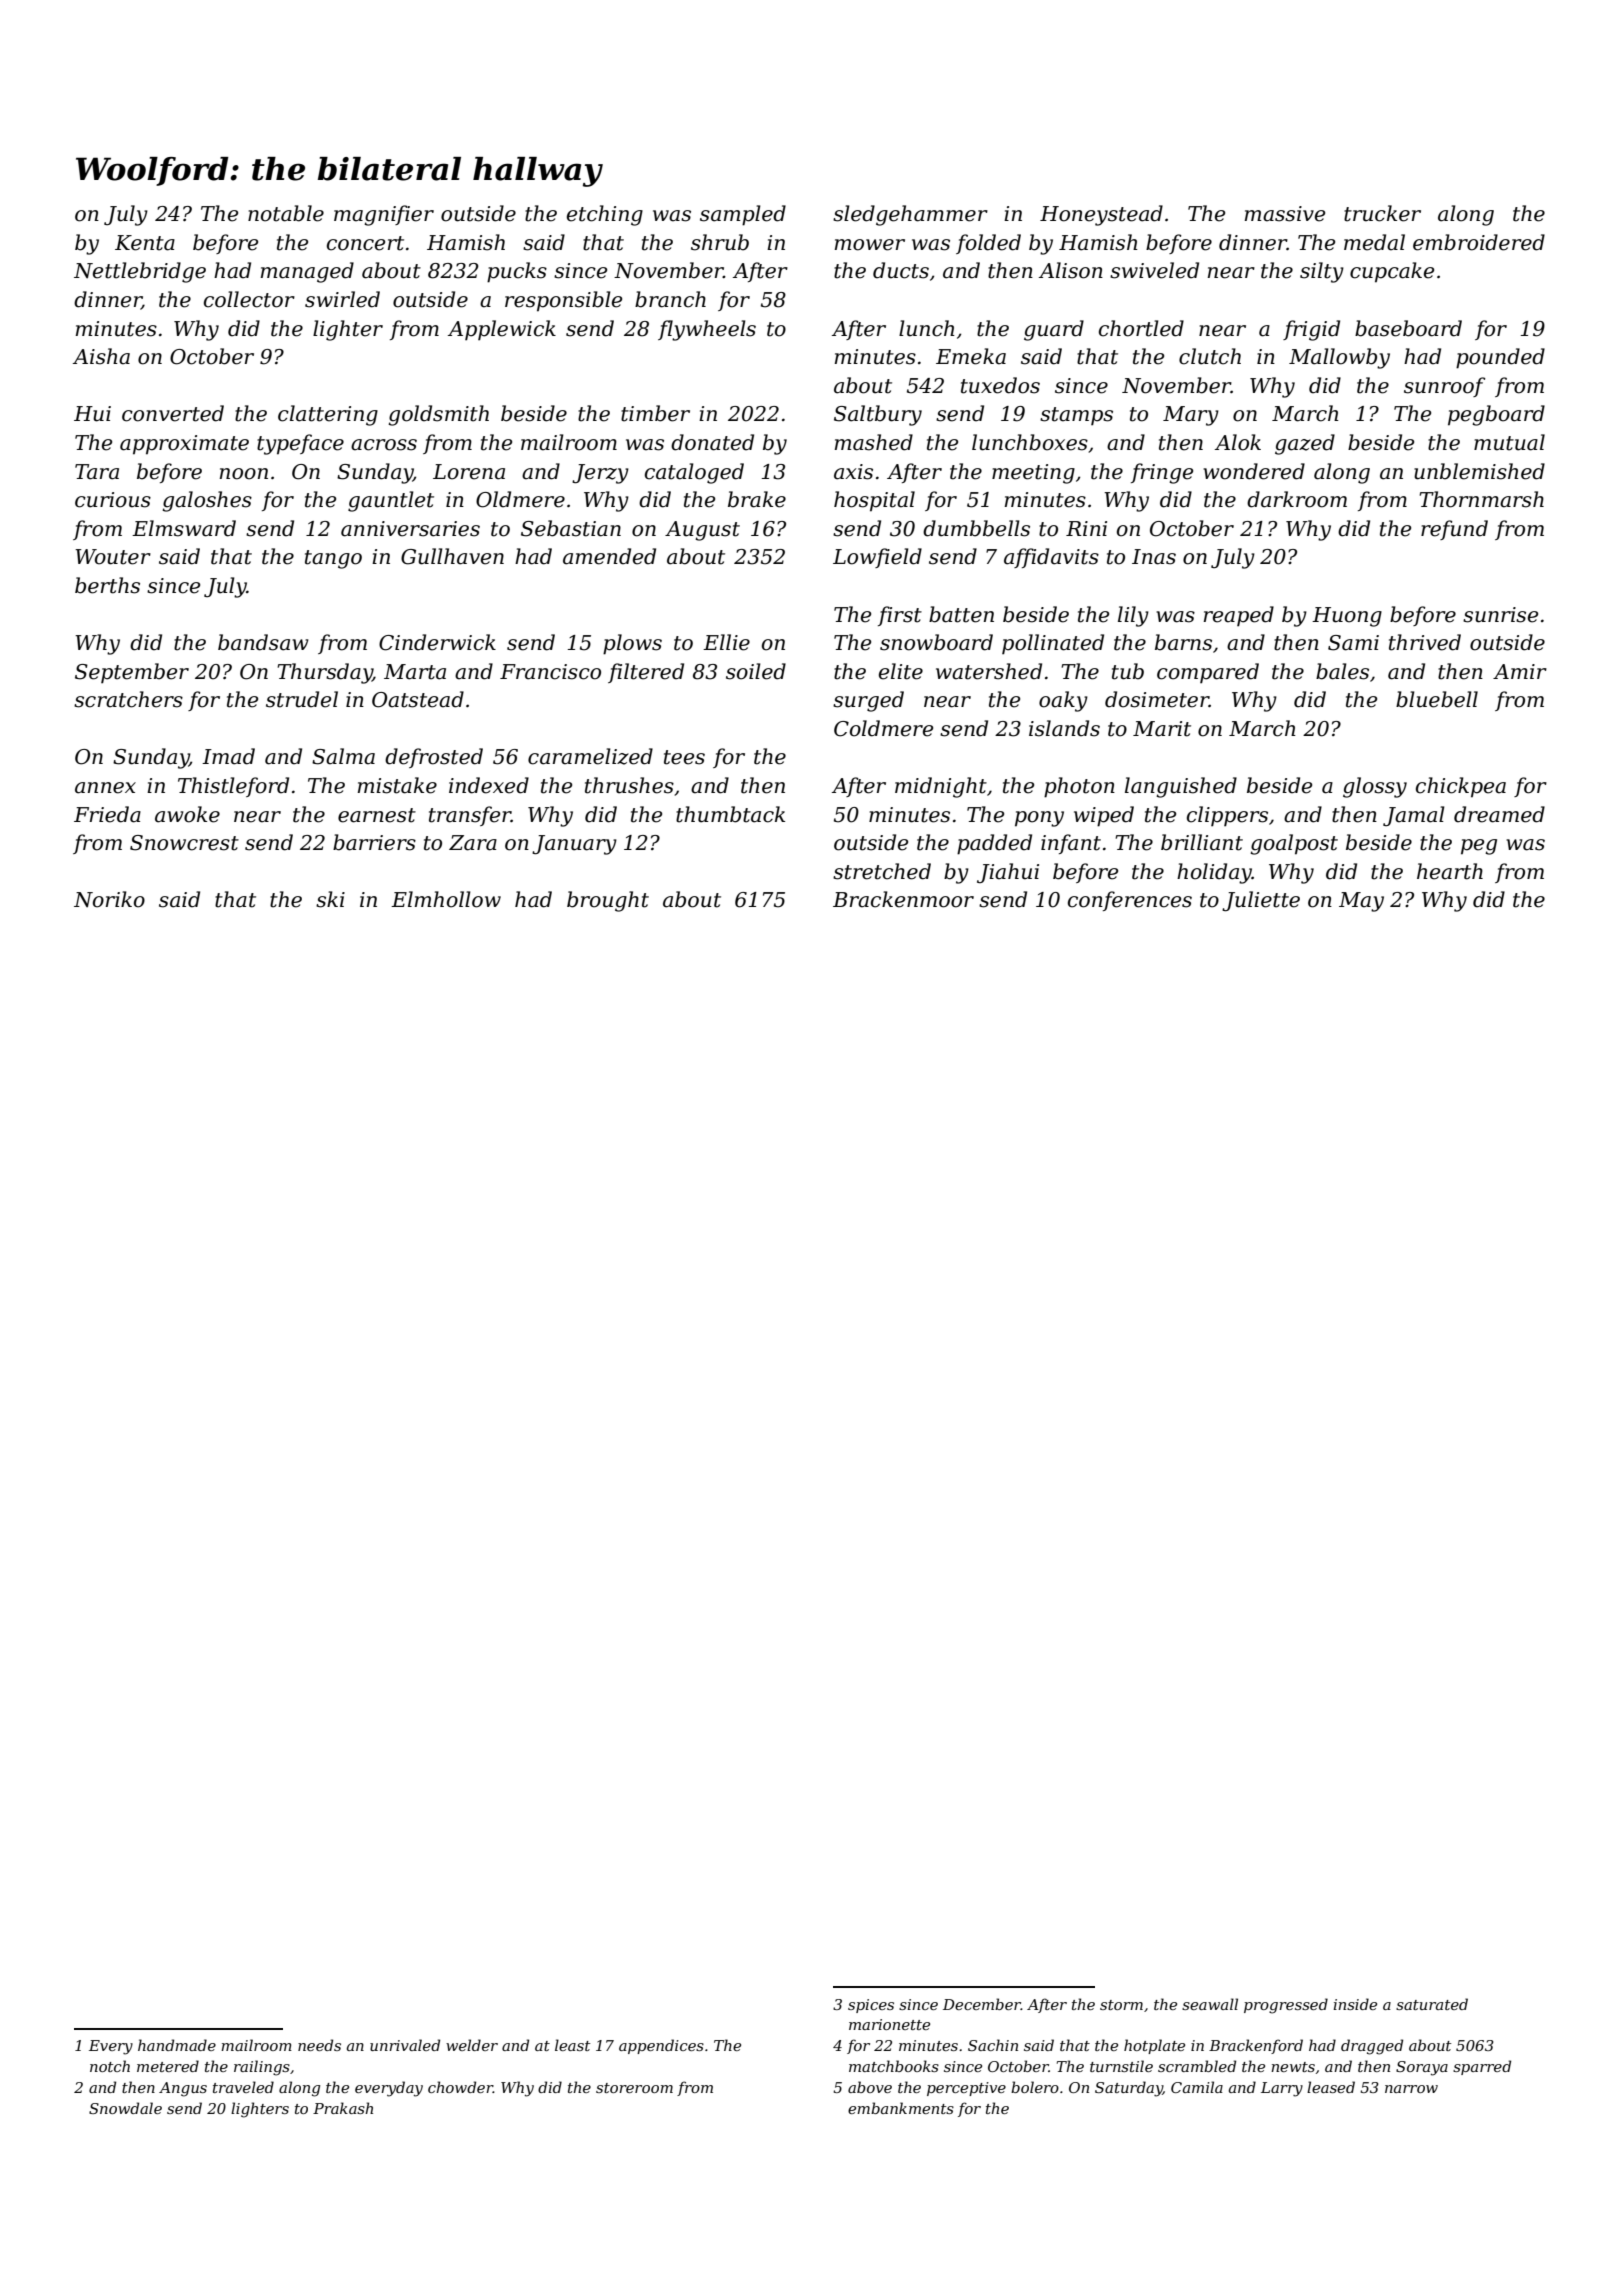 This document has width=1620, height=2292. I want to click on flywheels, so click(707, 330).
